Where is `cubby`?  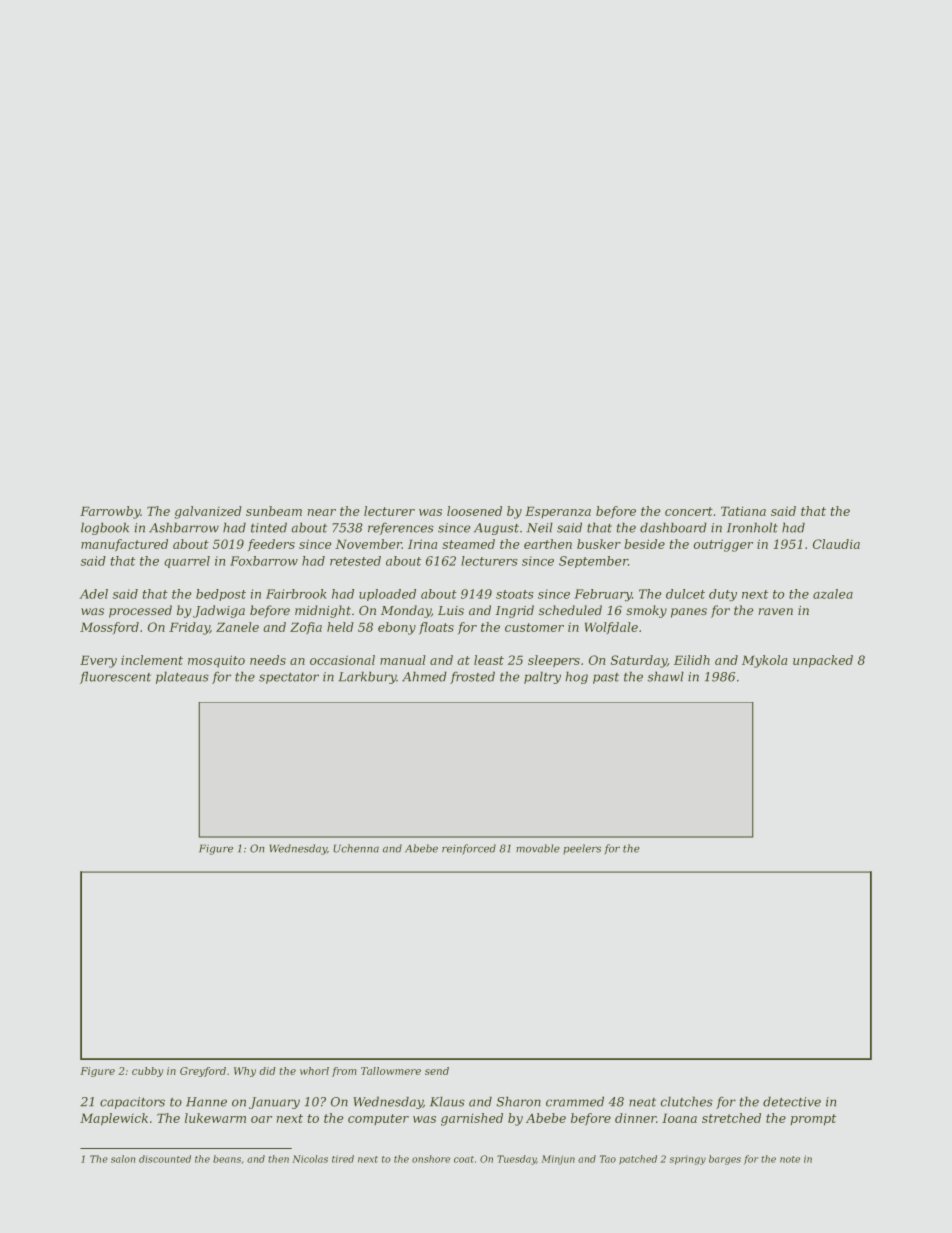
cubby is located at coordinates (148, 1072).
